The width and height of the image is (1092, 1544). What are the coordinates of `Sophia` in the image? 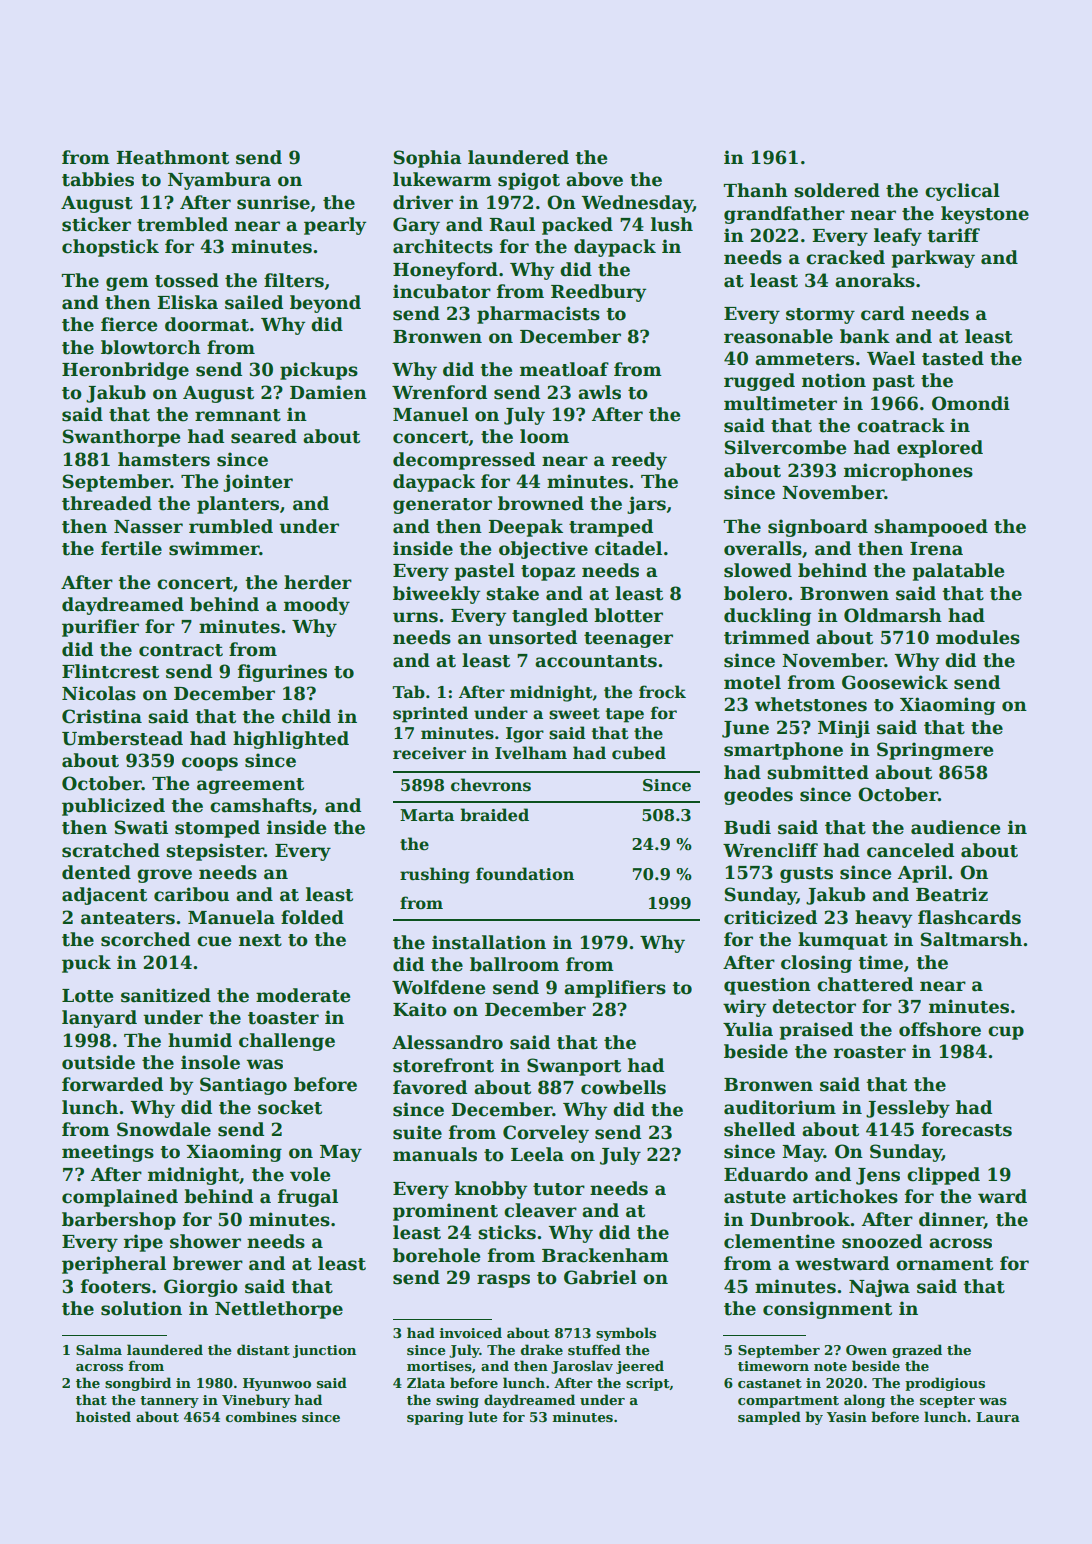 It's located at (427, 159).
